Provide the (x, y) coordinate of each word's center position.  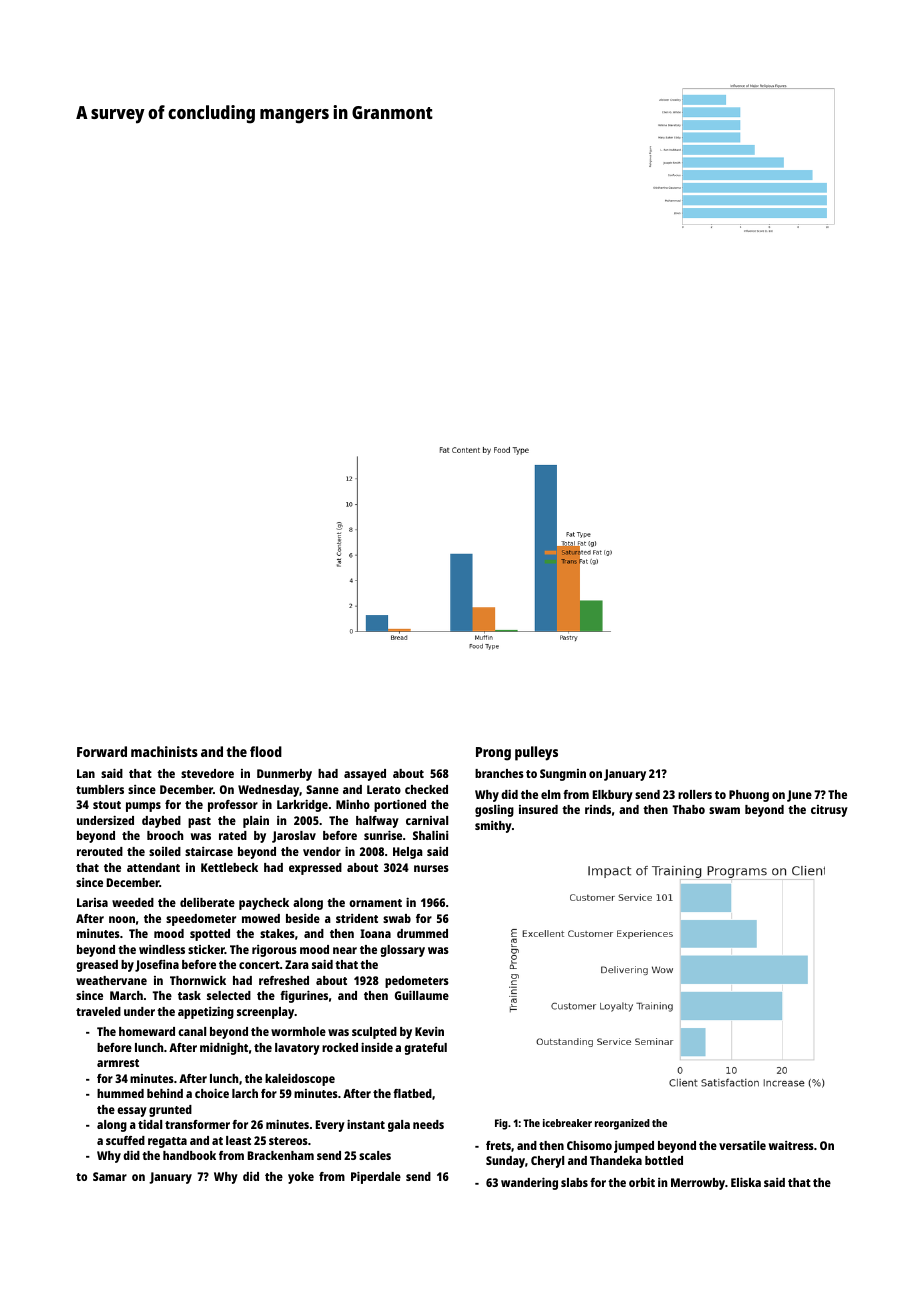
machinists (164, 751)
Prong (493, 754)
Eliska (746, 1182)
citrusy (829, 811)
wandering (529, 1183)
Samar (110, 1176)
